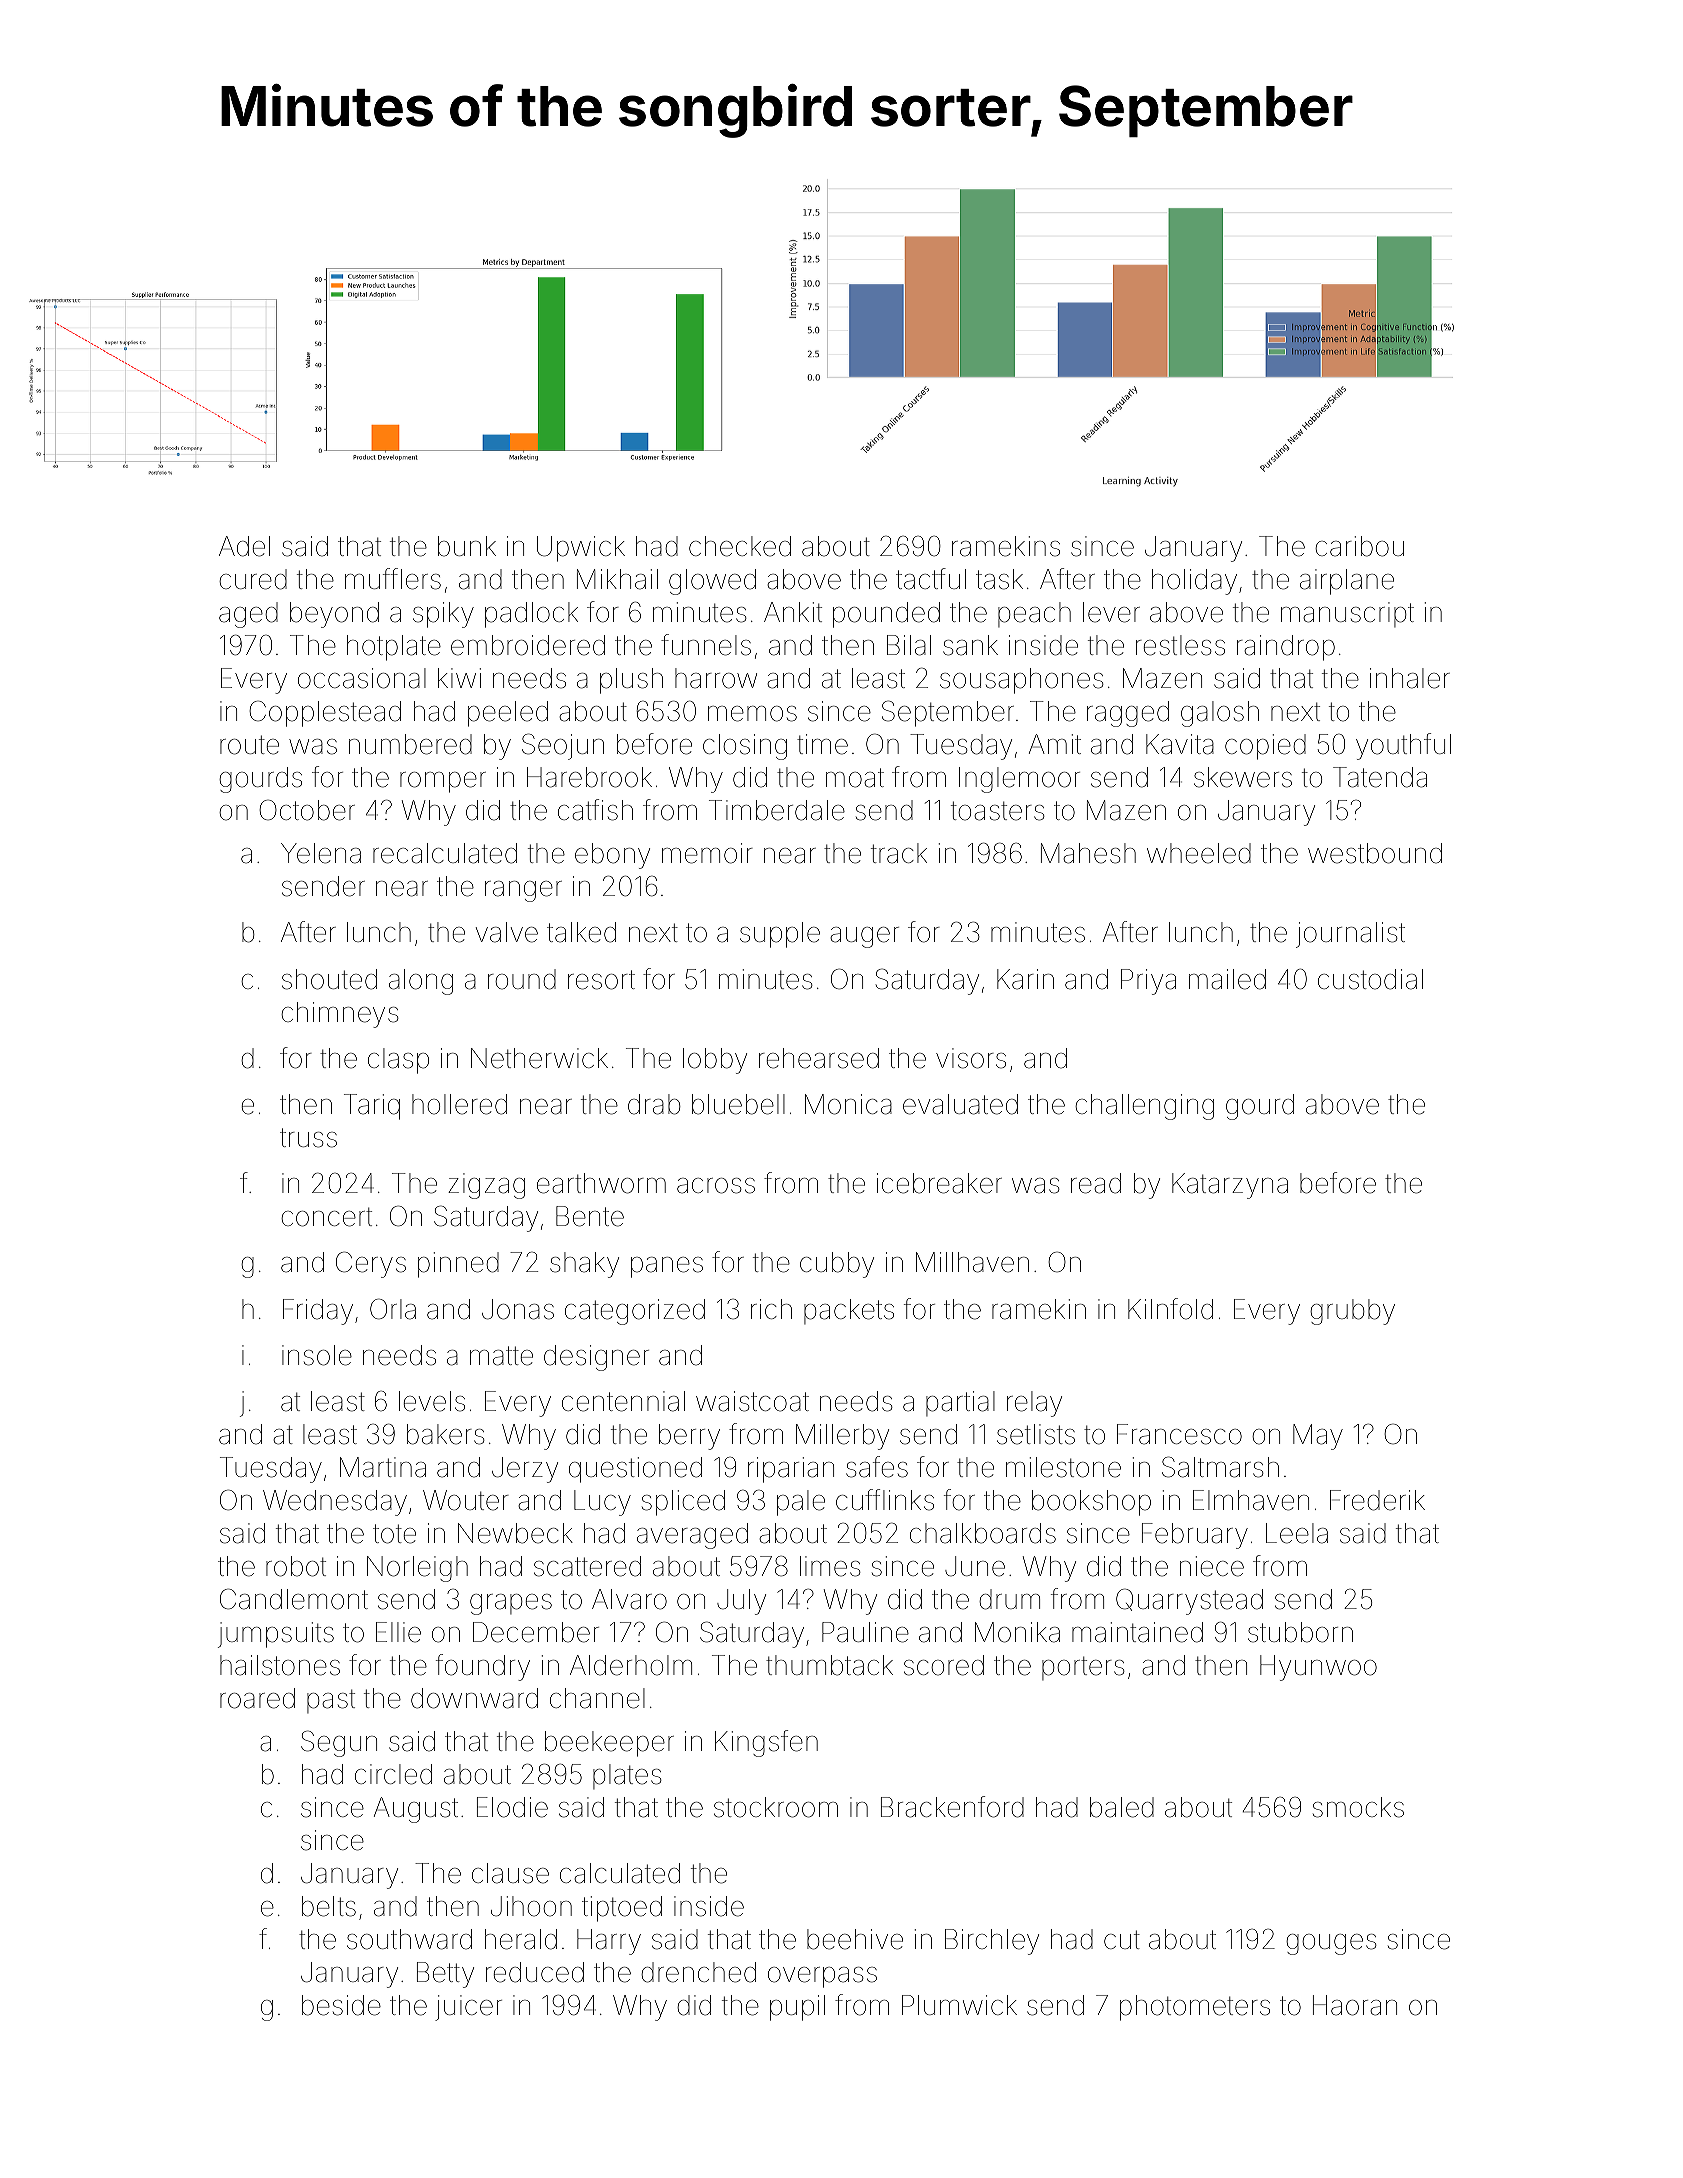 Image resolution: width=1683 pixels, height=2178 pixels. Describe the element at coordinates (341, 2005) in the page. I see `beside` at that location.
